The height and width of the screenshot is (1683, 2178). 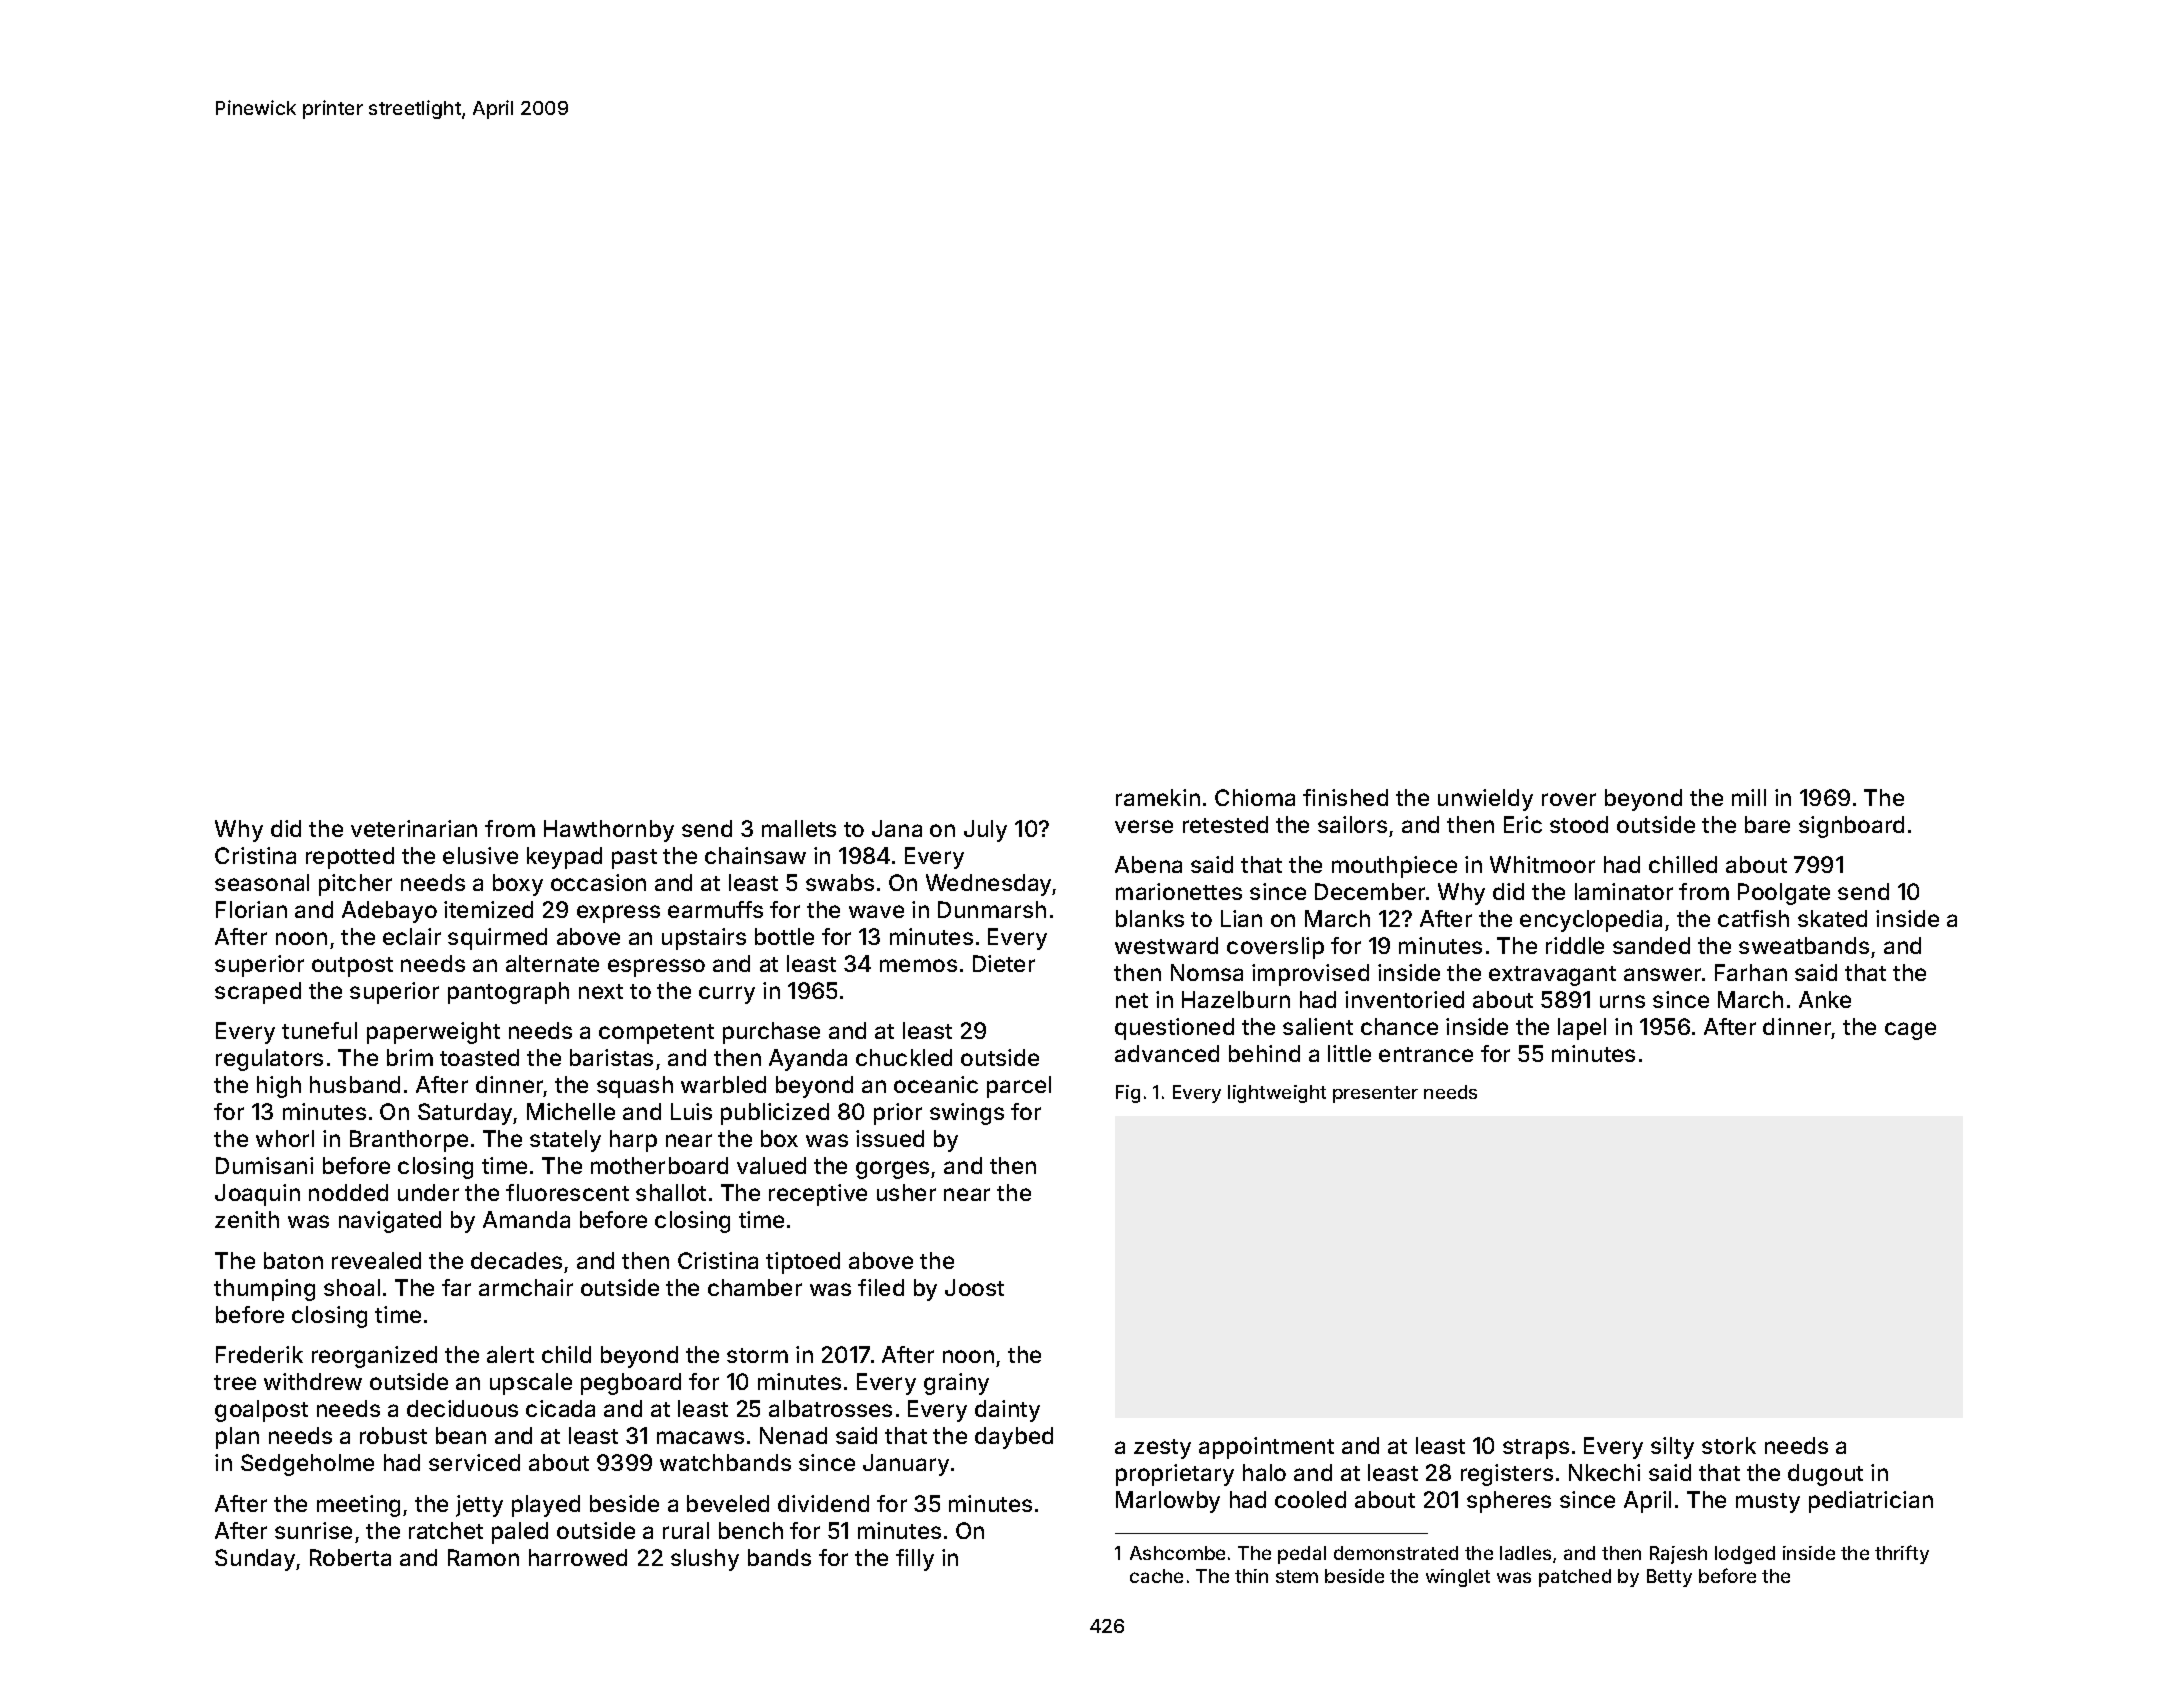 I want to click on skated, so click(x=1832, y=918).
